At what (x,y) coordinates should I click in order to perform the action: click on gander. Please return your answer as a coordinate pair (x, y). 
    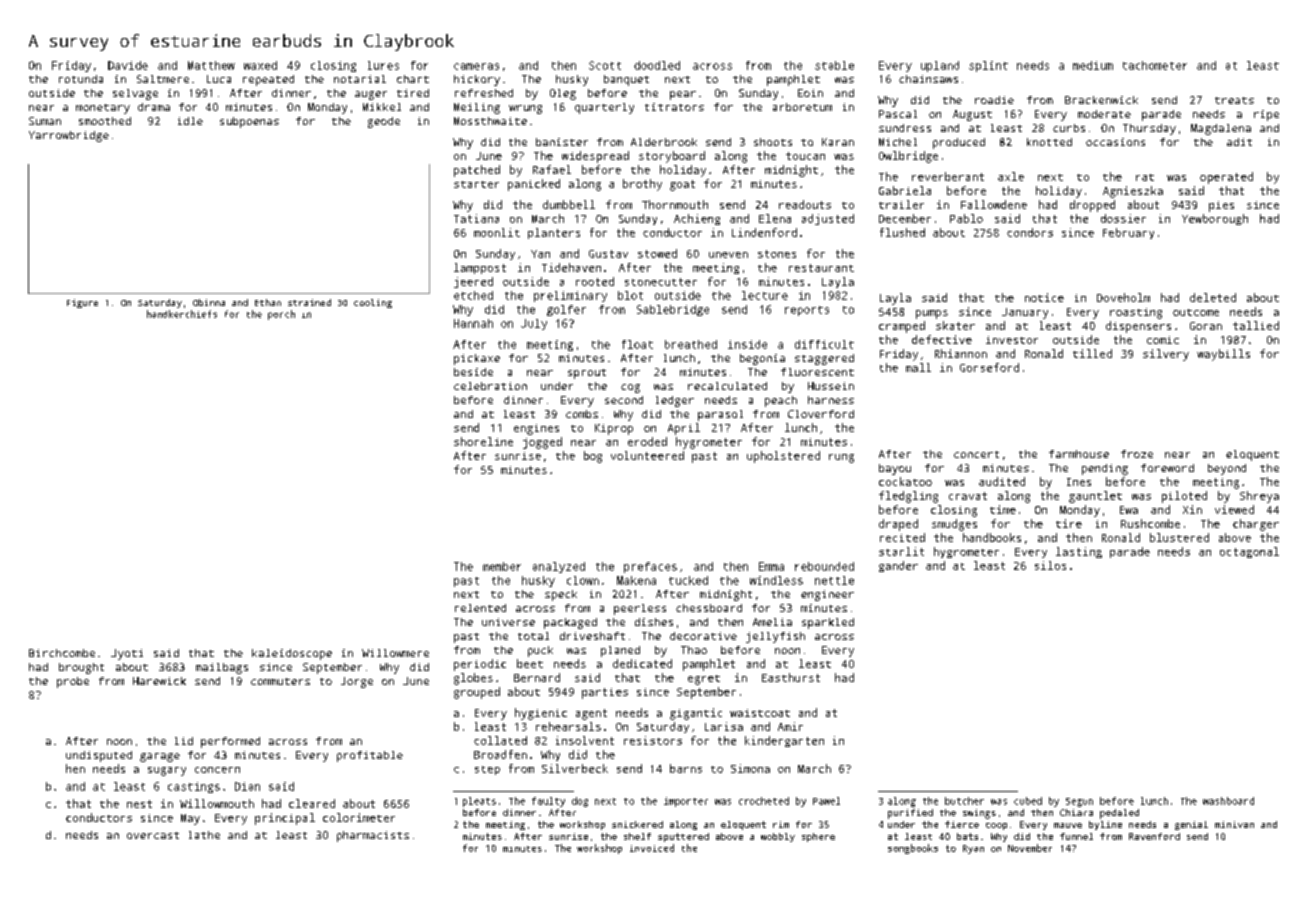
    Looking at the image, I should click on (898, 566).
